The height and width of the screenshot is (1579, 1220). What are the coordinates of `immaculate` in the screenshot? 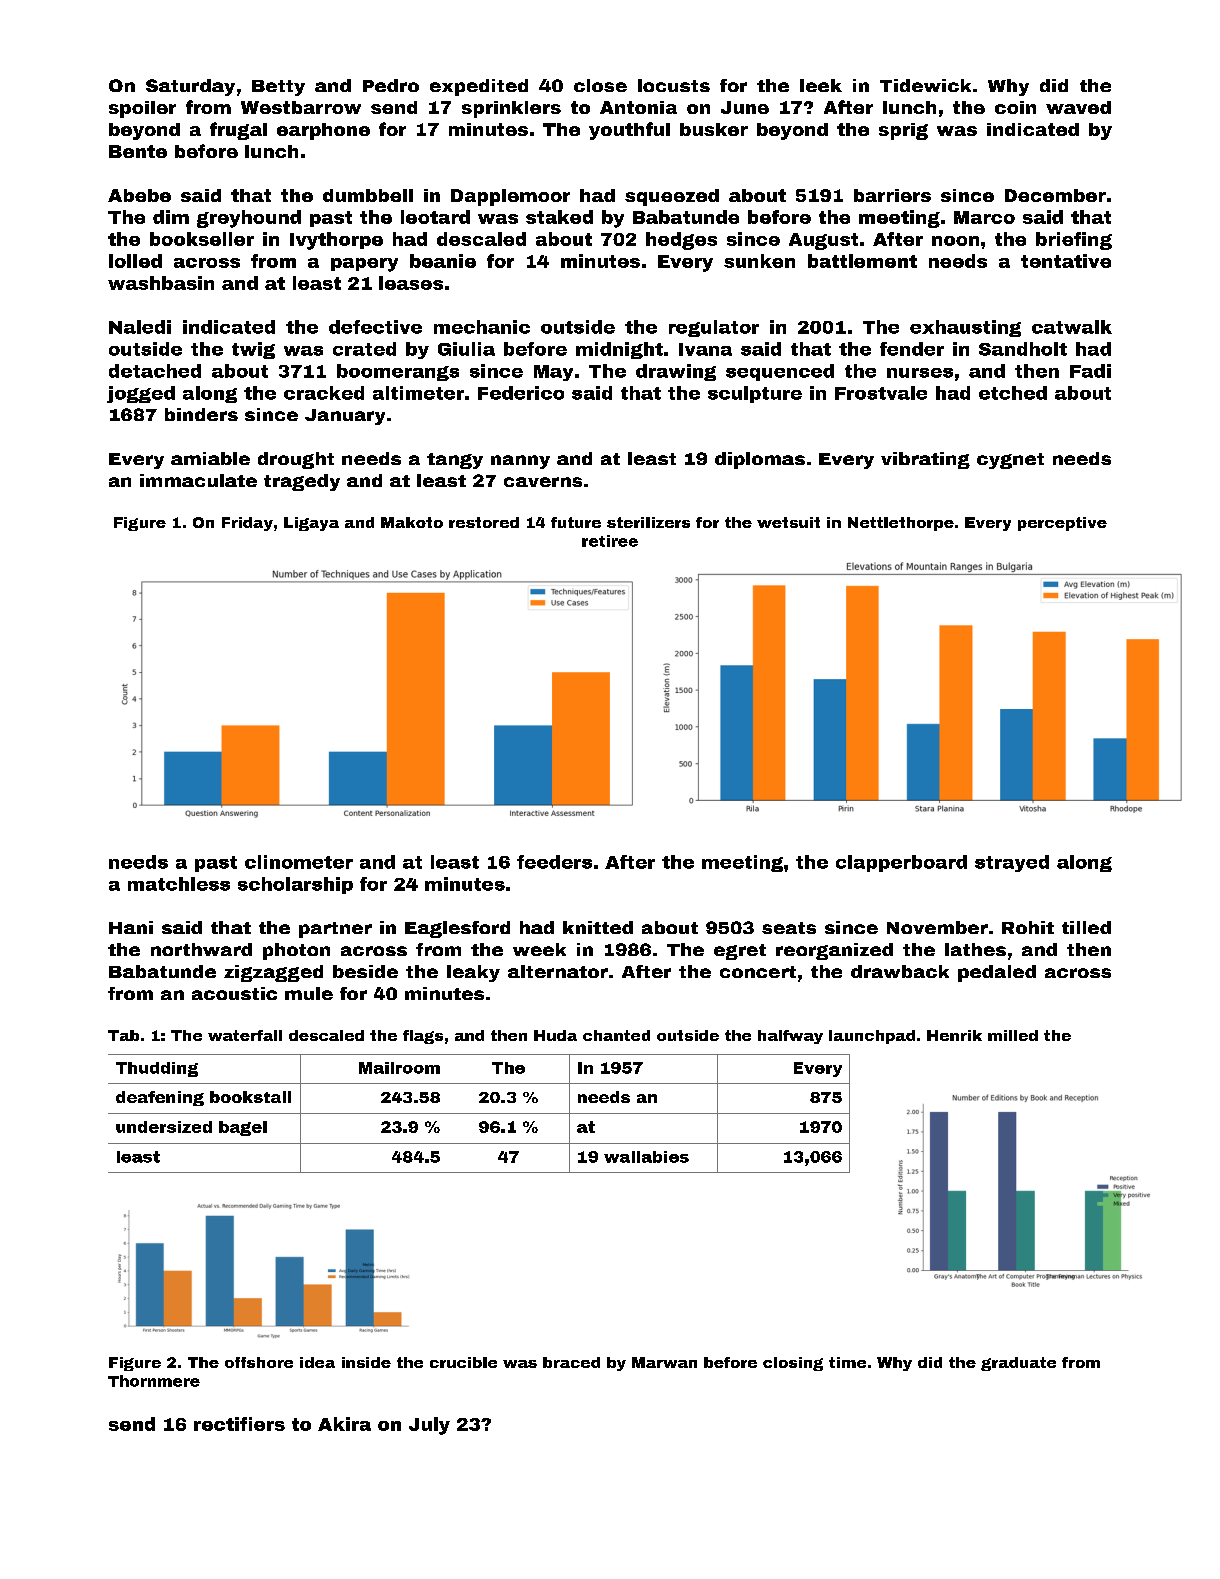 It's located at (198, 480).
